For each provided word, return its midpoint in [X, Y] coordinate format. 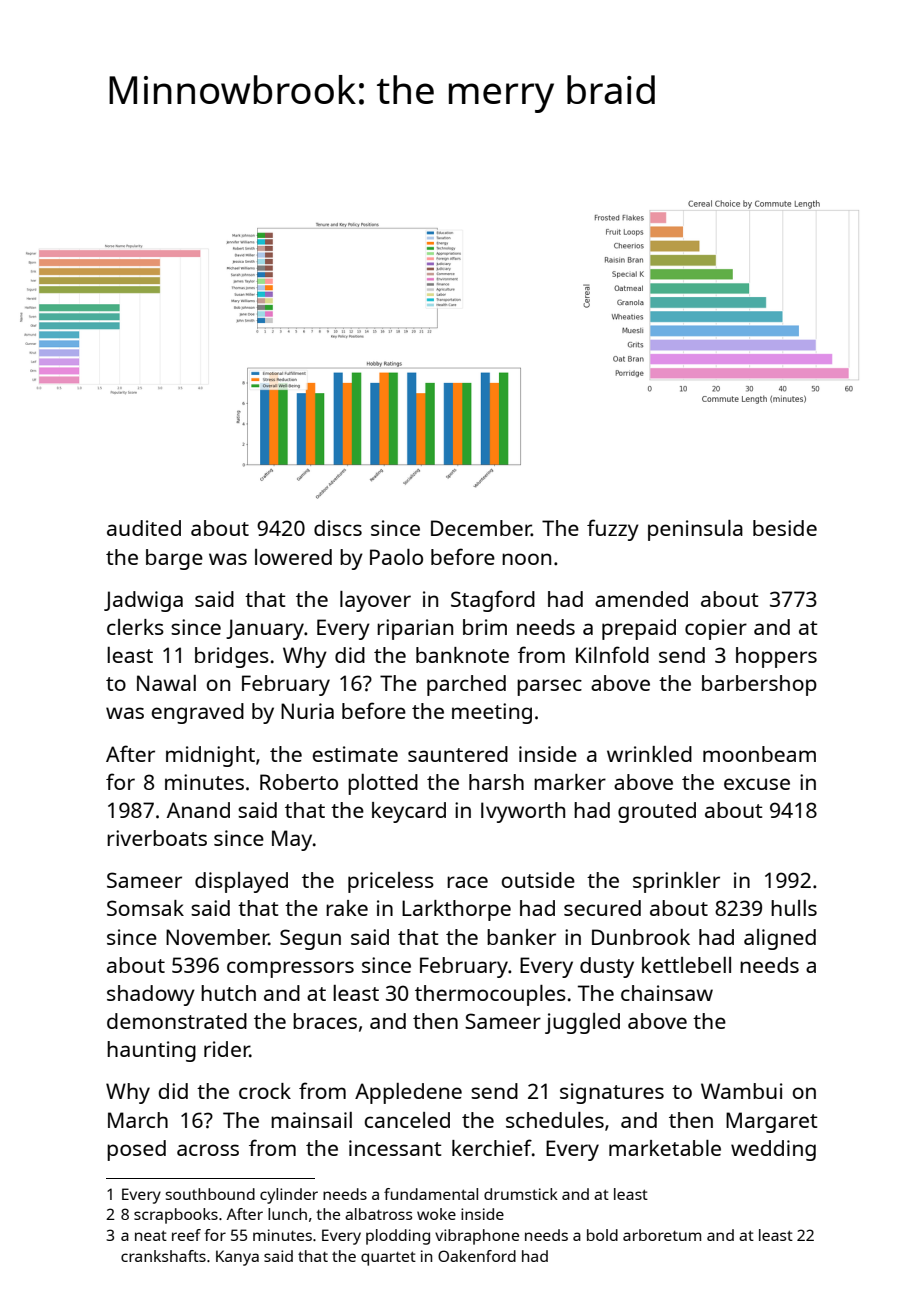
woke [436, 1214]
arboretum [662, 1235]
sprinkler [676, 882]
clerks [135, 627]
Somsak [145, 908]
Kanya [237, 1258]
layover [375, 601]
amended [641, 599]
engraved [198, 713]
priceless [391, 882]
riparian [415, 629]
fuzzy [613, 530]
